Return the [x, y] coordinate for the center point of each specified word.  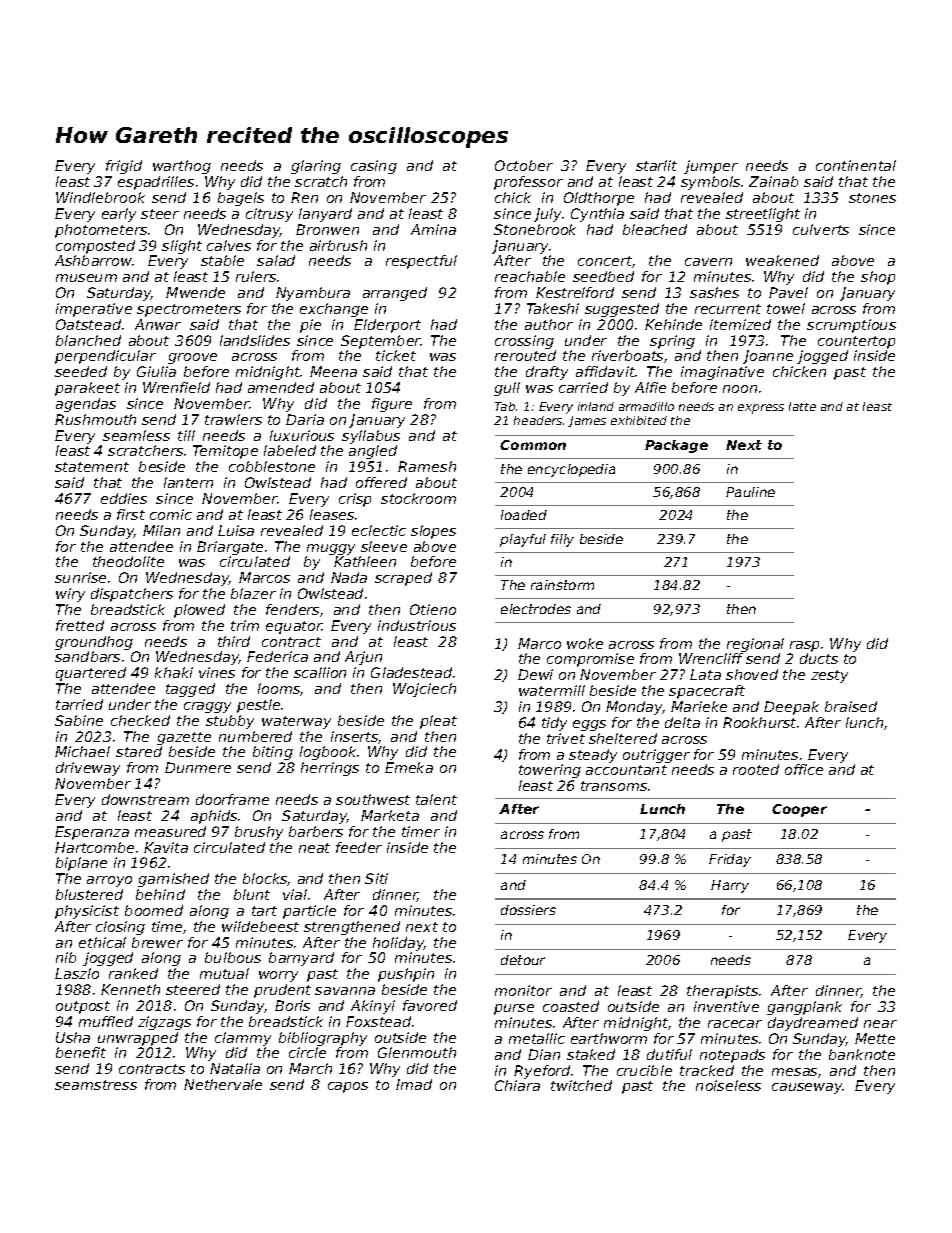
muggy [331, 549]
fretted [80, 625]
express [761, 409]
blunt [252, 894]
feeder [359, 847]
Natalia [235, 1068]
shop [878, 278]
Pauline [750, 492]
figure [392, 405]
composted [95, 247]
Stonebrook [535, 229]
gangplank [804, 1008]
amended [281, 387]
